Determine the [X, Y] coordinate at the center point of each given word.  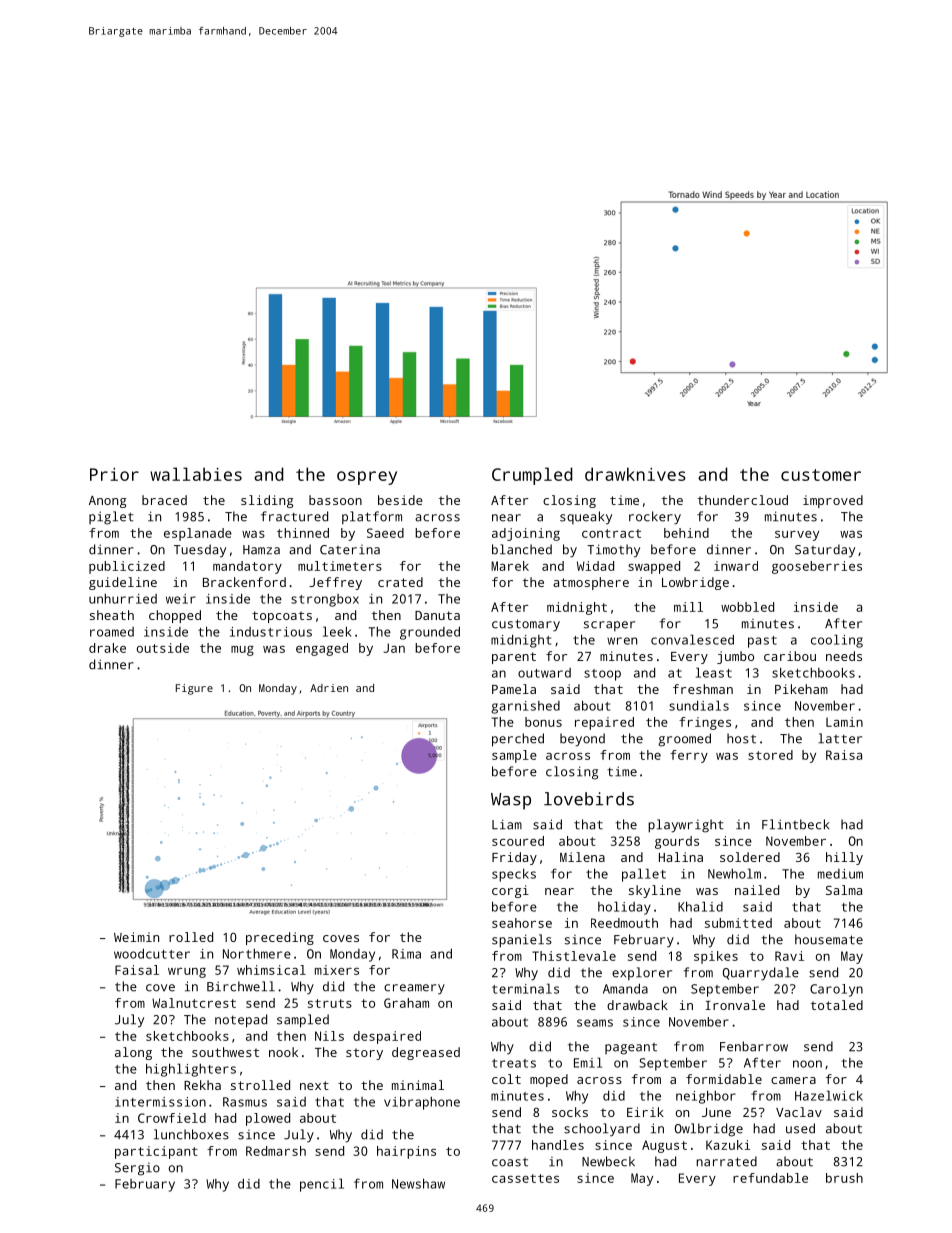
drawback [637, 1005]
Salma [844, 890]
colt [506, 1079]
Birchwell [241, 986]
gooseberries [817, 567]
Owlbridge [709, 1130]
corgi [510, 891]
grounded [430, 633]
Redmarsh [276, 1151]
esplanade [198, 534]
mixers [337, 970]
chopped [175, 616]
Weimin [136, 937]
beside [400, 500]
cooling [837, 641]
